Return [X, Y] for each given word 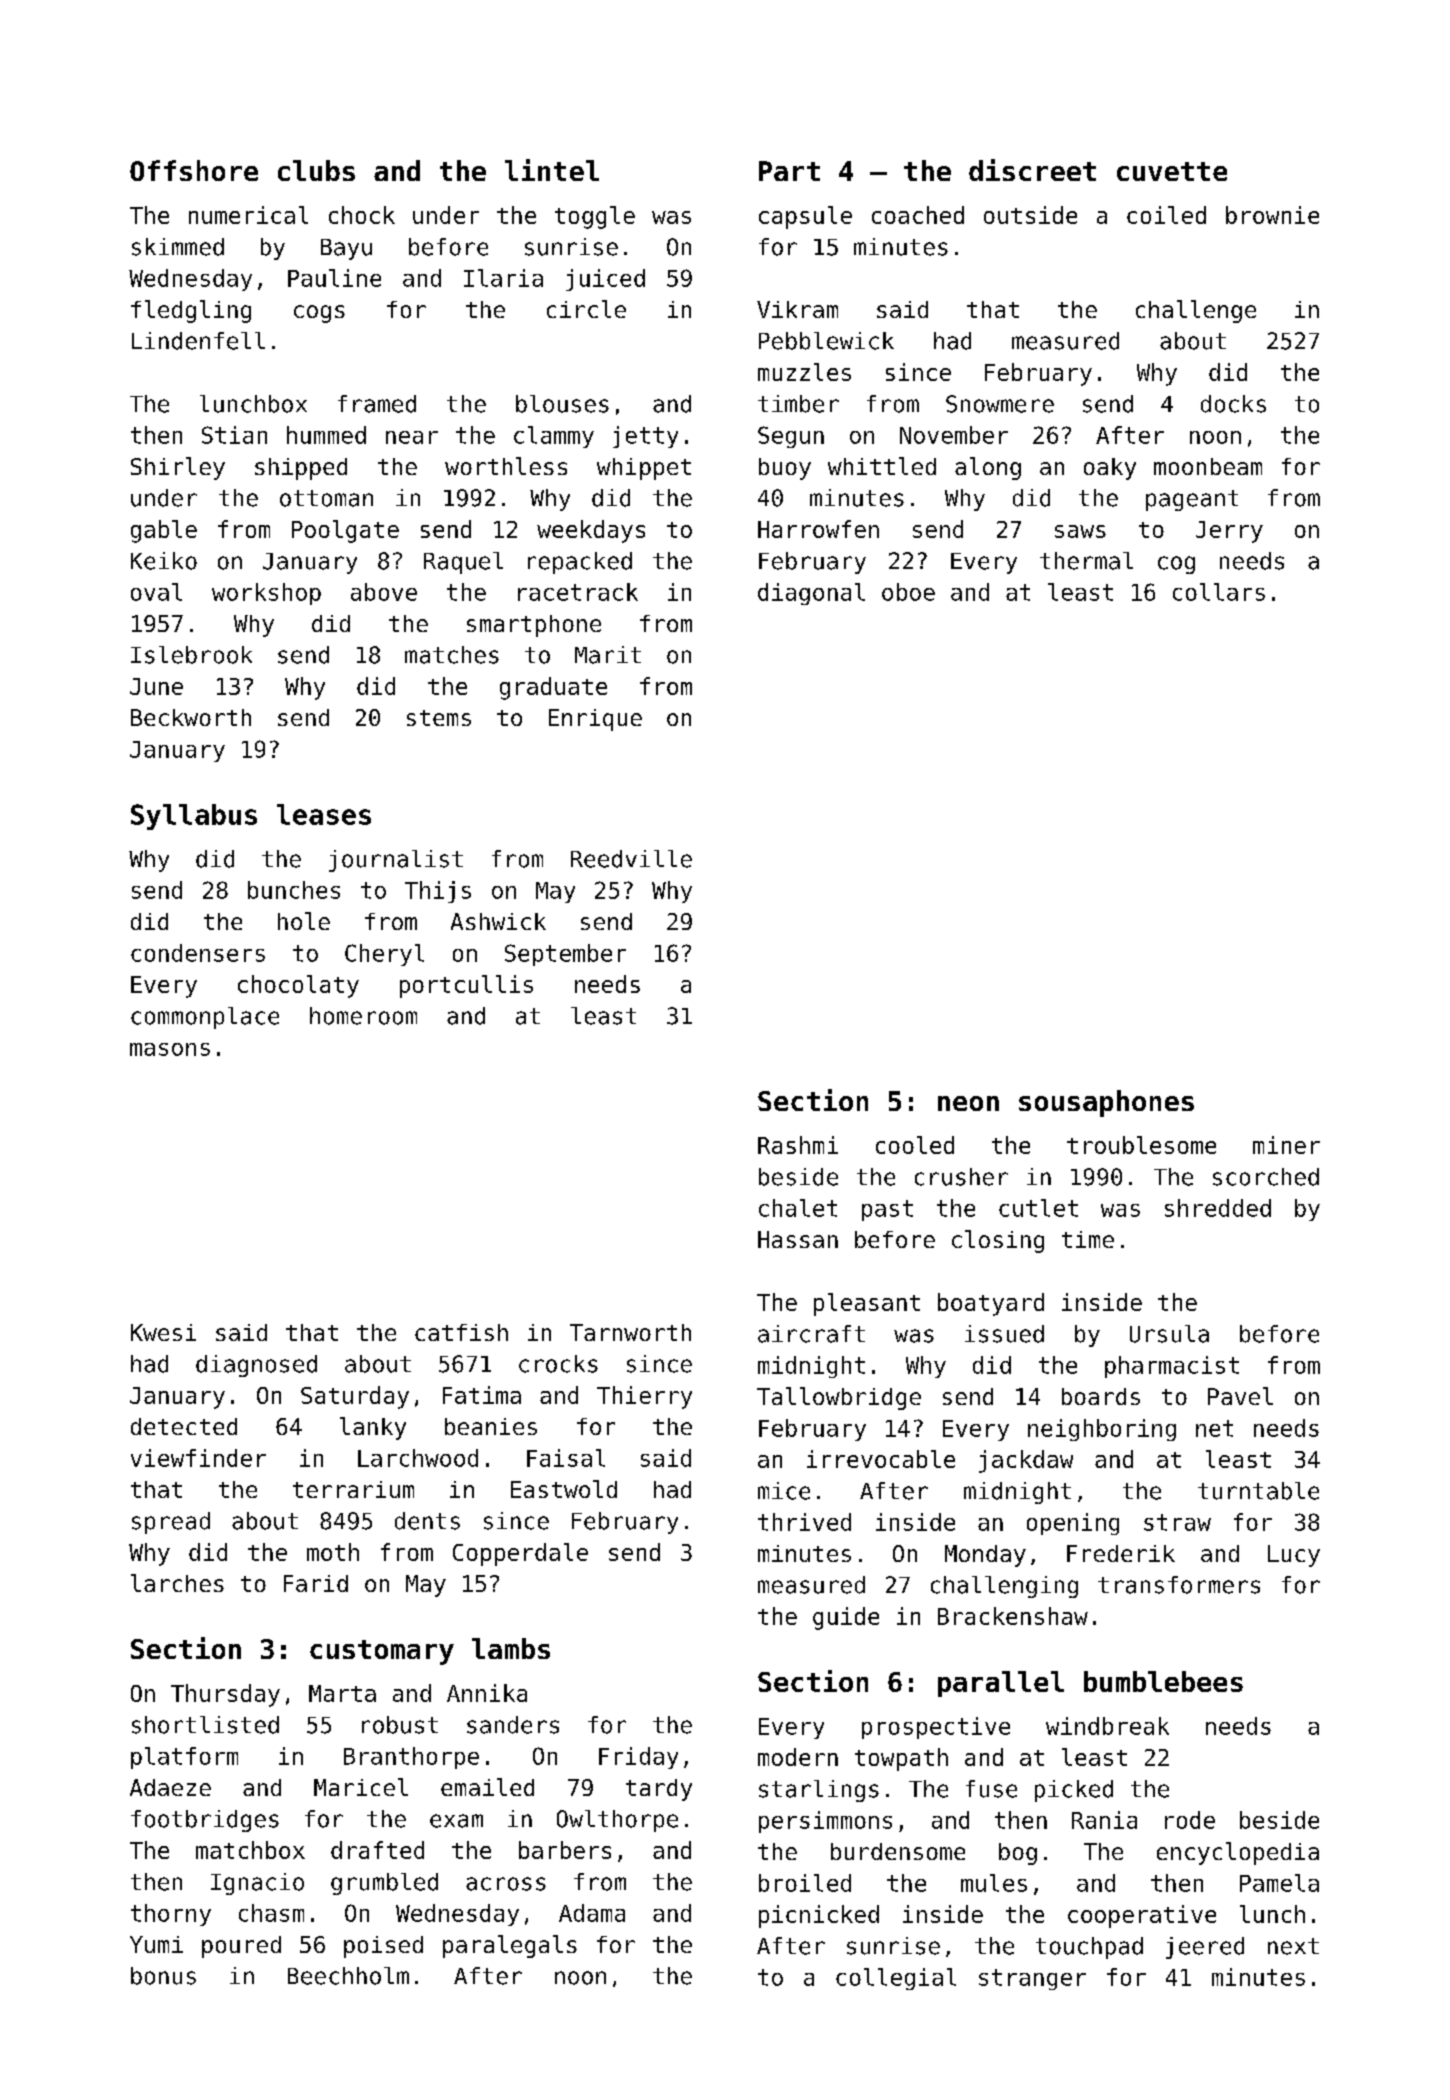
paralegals [510, 1946]
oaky [1110, 469]
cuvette [1172, 171]
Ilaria [503, 278]
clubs [316, 170]
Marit [608, 655]
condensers [198, 953]
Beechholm [348, 1976]
